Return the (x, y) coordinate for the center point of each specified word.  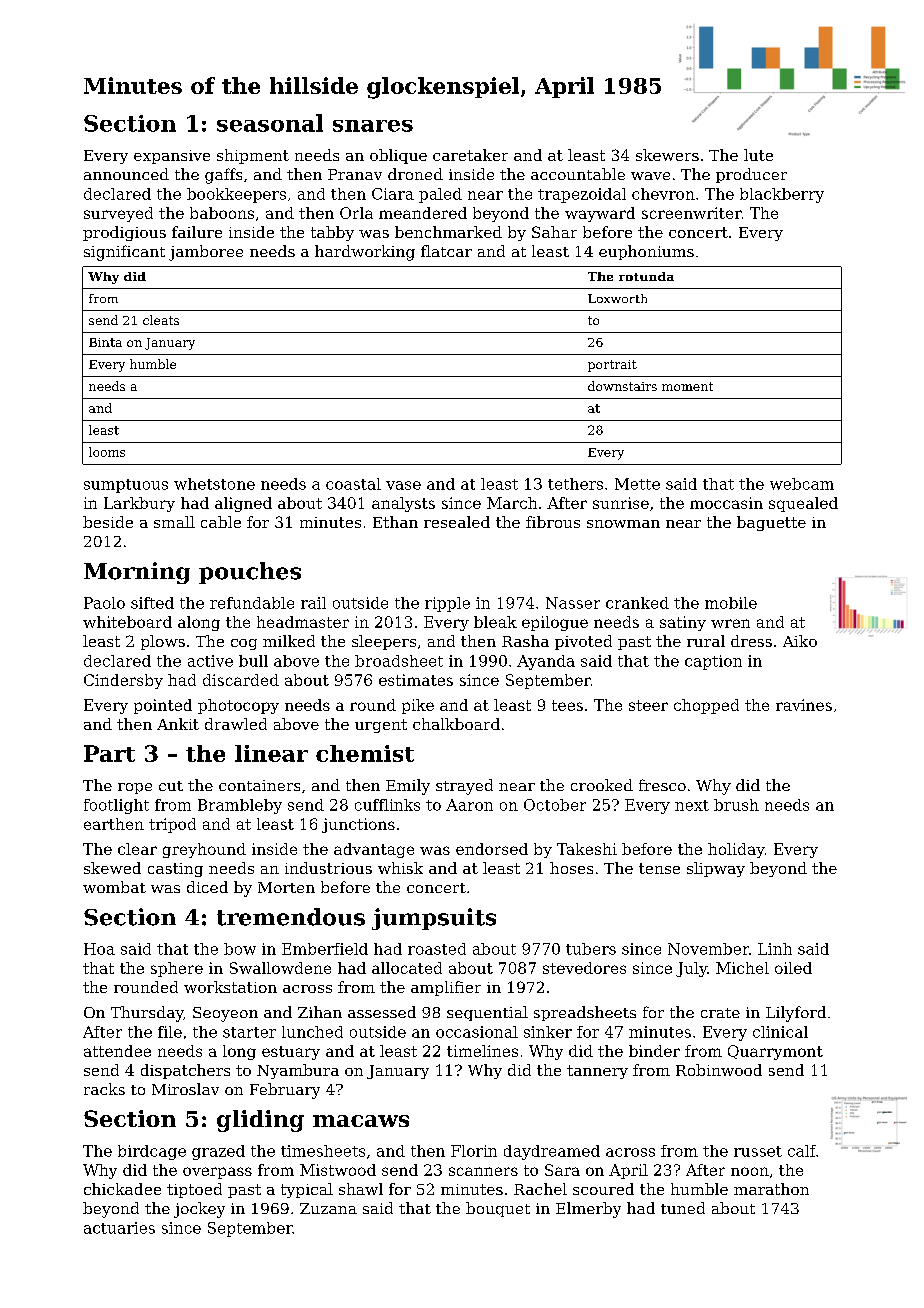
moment (687, 386)
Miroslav (185, 1089)
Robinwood (719, 1070)
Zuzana (328, 1208)
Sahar (554, 232)
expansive (172, 157)
